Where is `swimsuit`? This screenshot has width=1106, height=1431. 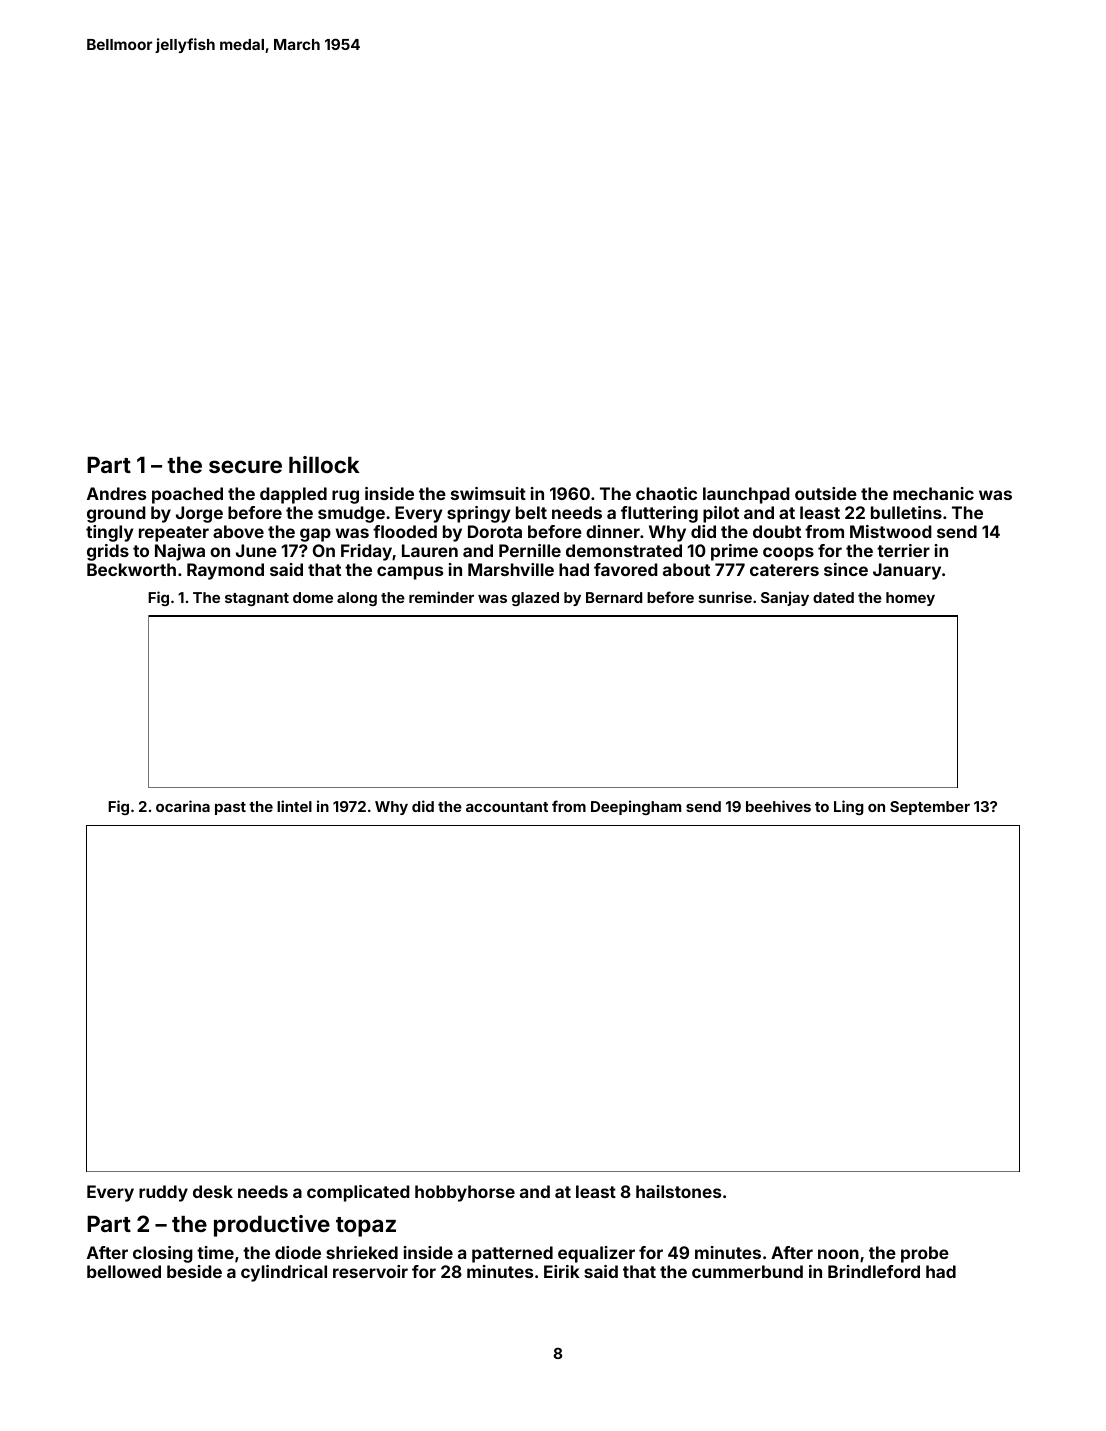
swimsuit is located at coordinates (488, 493).
